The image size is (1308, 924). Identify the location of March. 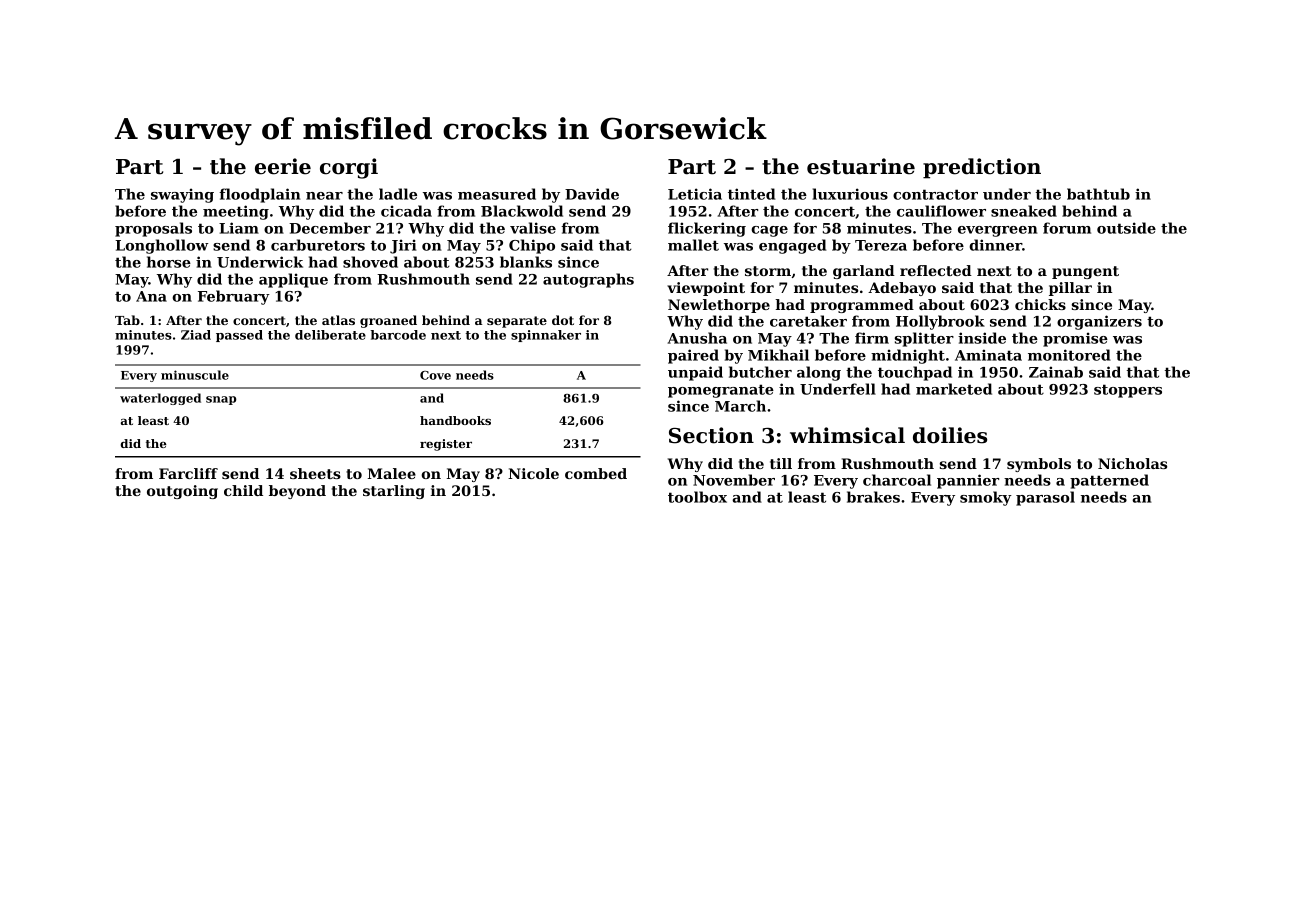
(740, 406).
